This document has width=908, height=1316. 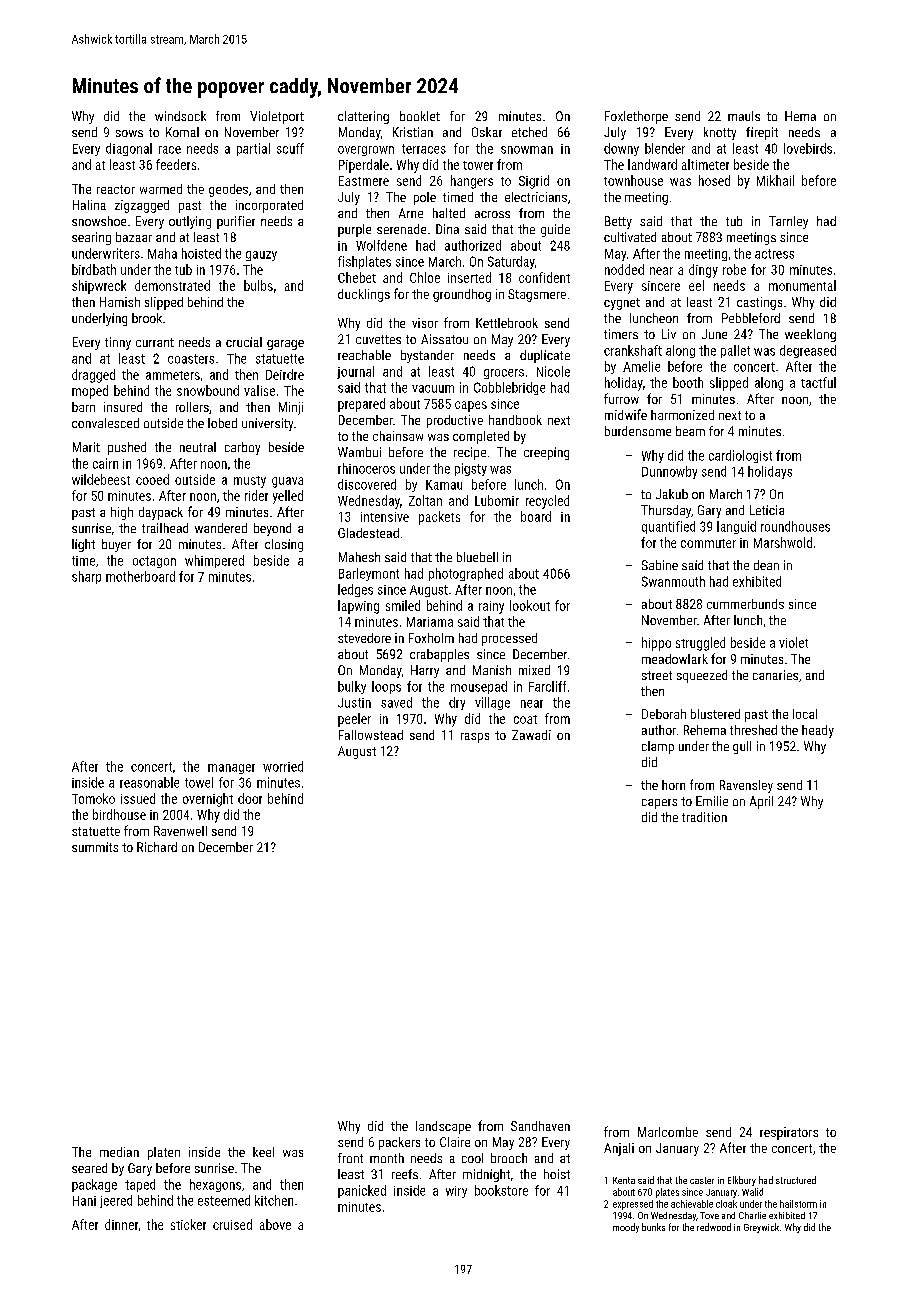 I want to click on Barleymont, so click(x=369, y=574).
